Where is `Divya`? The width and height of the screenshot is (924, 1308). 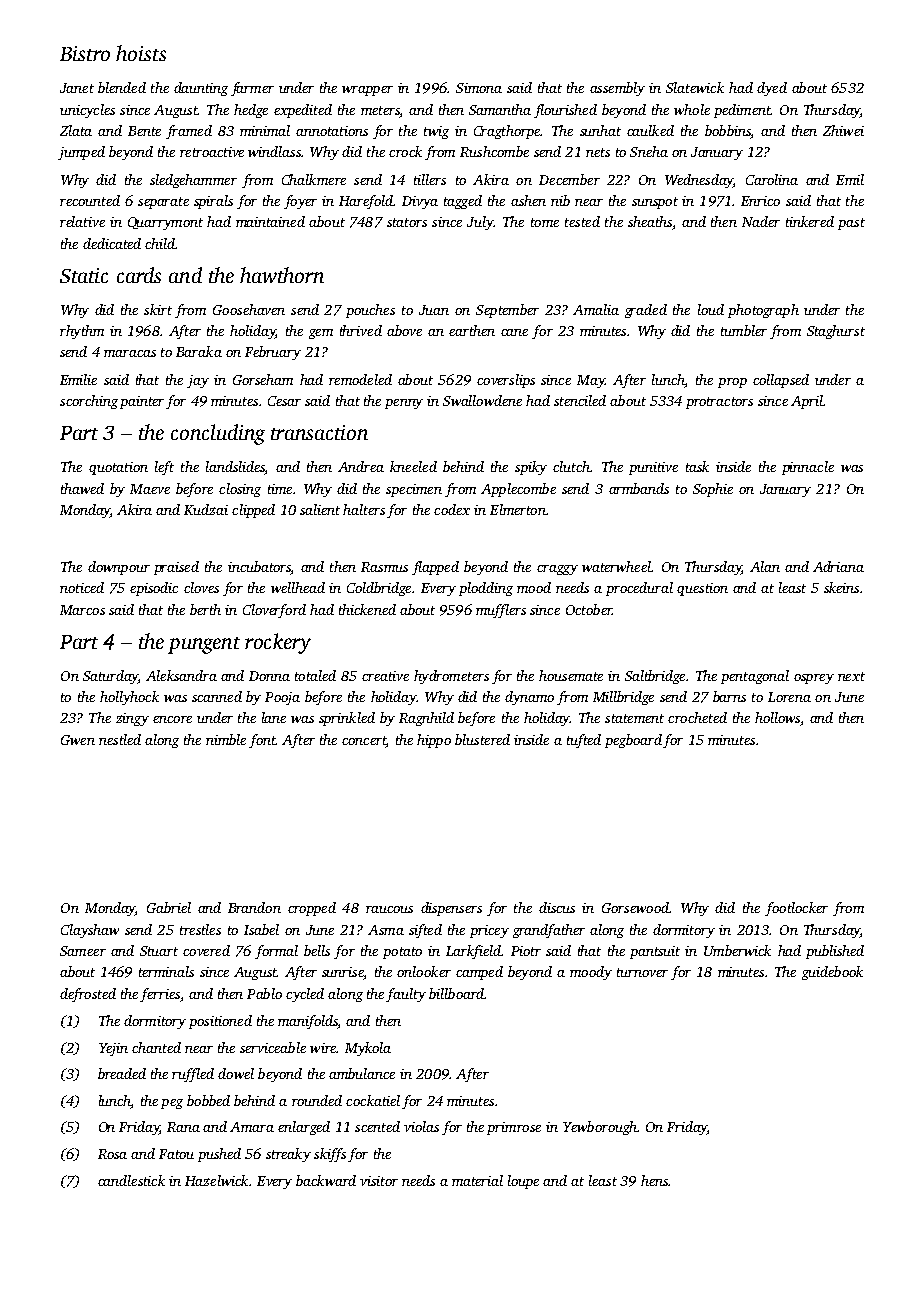 Divya is located at coordinates (420, 202).
